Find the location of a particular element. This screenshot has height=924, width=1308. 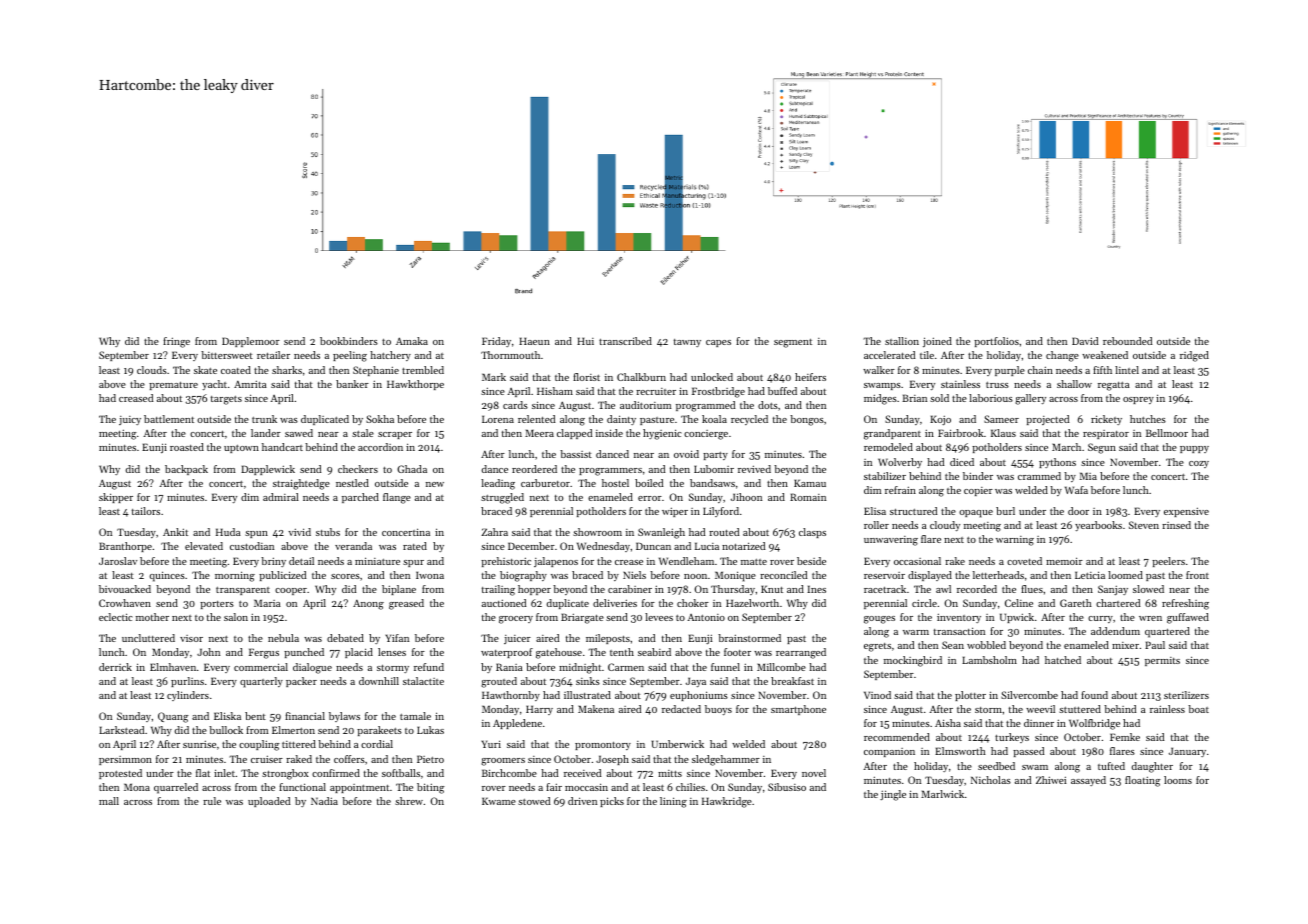

juicy is located at coordinates (130, 420).
